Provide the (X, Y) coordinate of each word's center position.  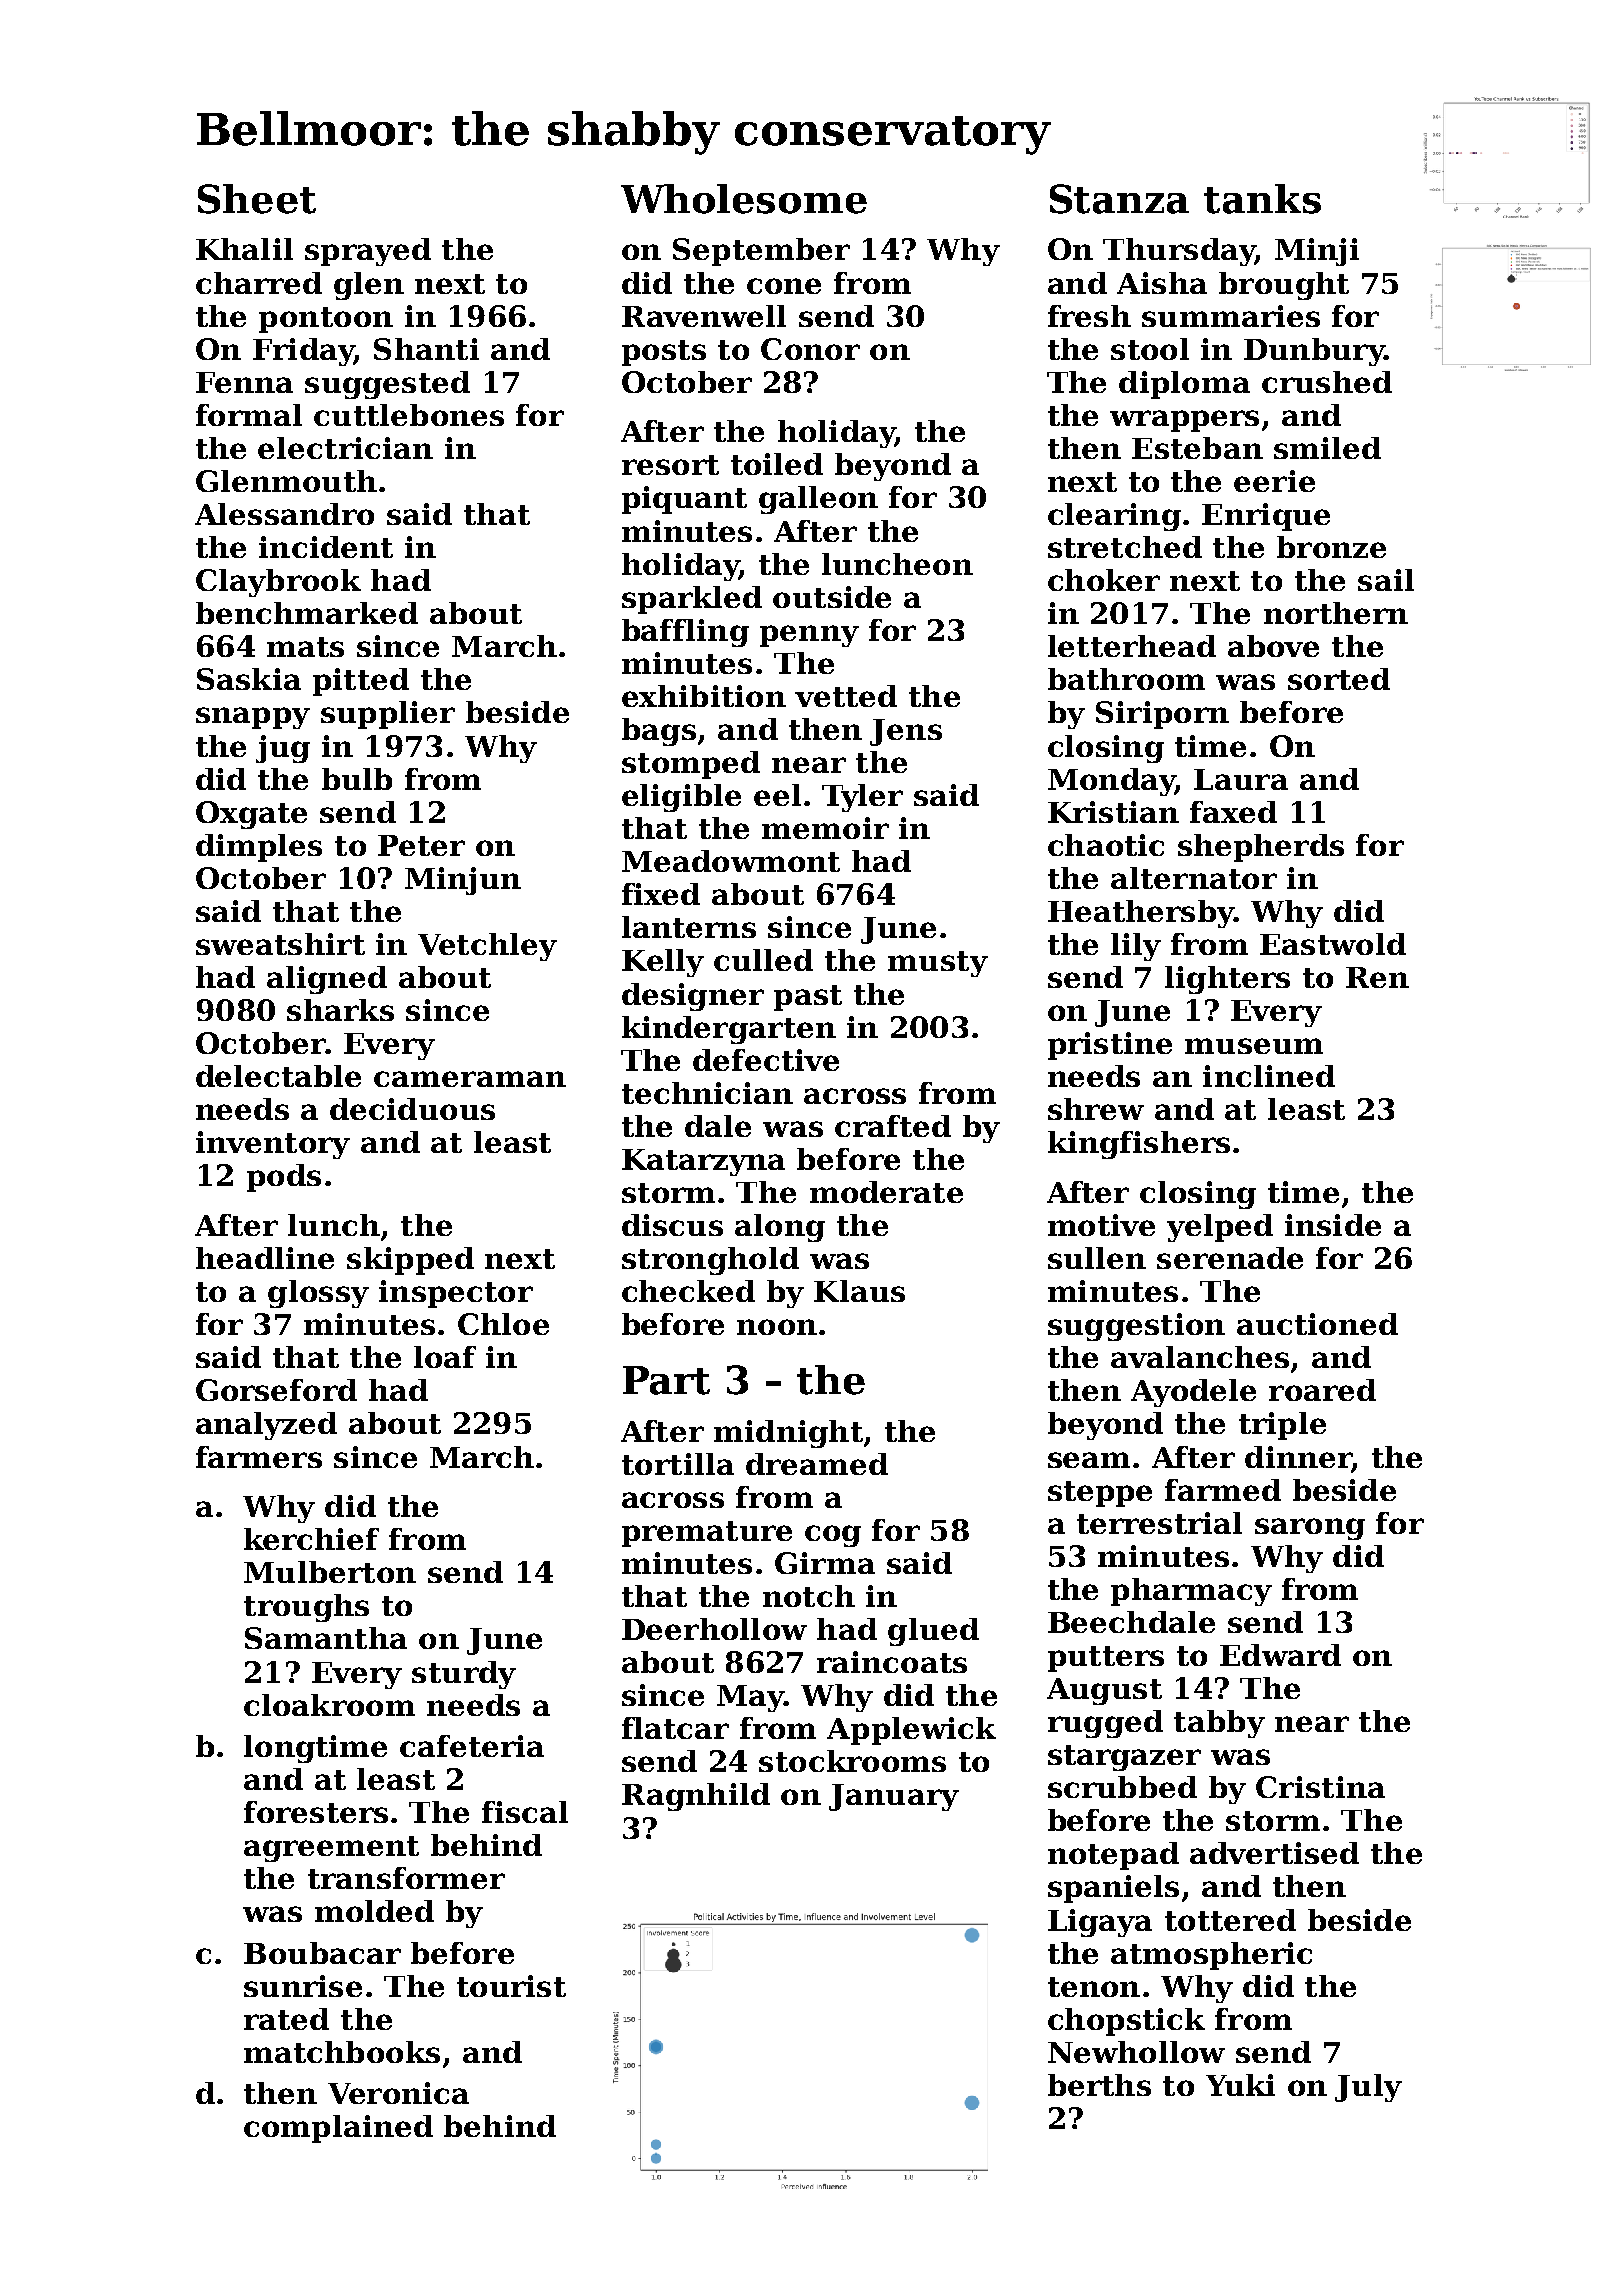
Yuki (1240, 2085)
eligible (681, 798)
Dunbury (1314, 352)
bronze (1331, 547)
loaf (445, 1357)
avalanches (1200, 1357)
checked (688, 1291)
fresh (1089, 316)
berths (1099, 2085)
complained (338, 2129)
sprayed (368, 252)
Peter (421, 845)
